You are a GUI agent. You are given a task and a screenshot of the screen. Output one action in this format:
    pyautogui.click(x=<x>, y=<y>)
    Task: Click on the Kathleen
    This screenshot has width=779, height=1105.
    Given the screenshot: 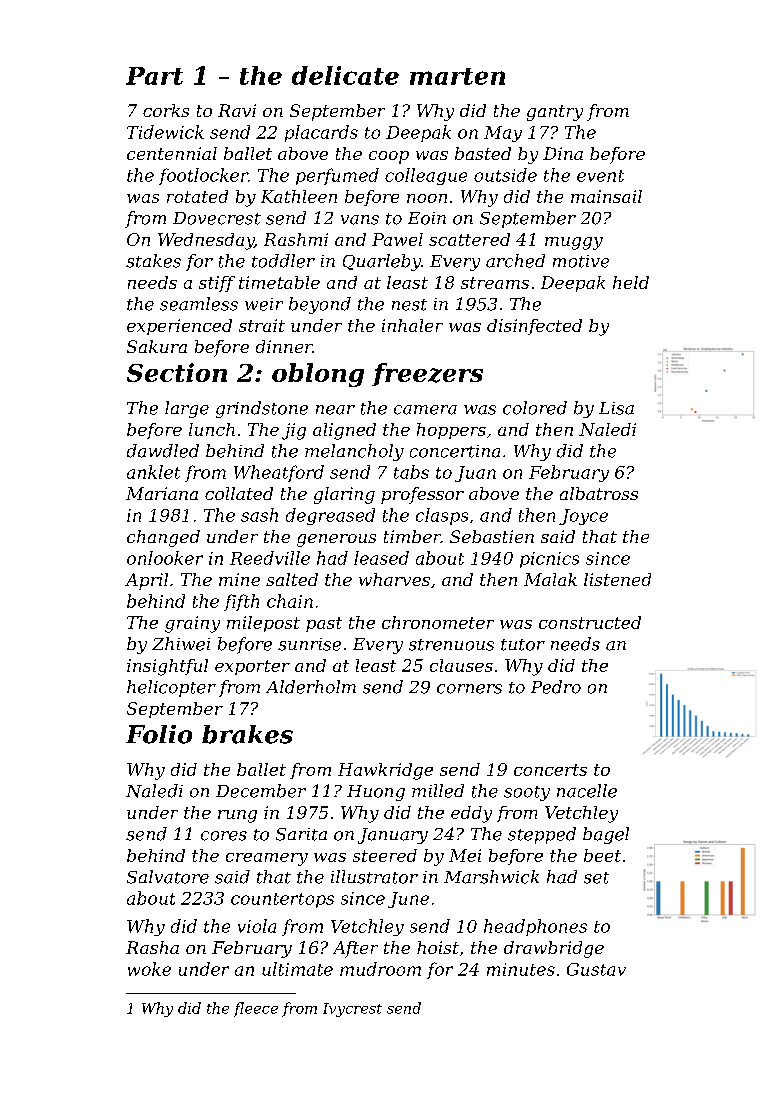 What is the action you would take?
    pyautogui.click(x=299, y=196)
